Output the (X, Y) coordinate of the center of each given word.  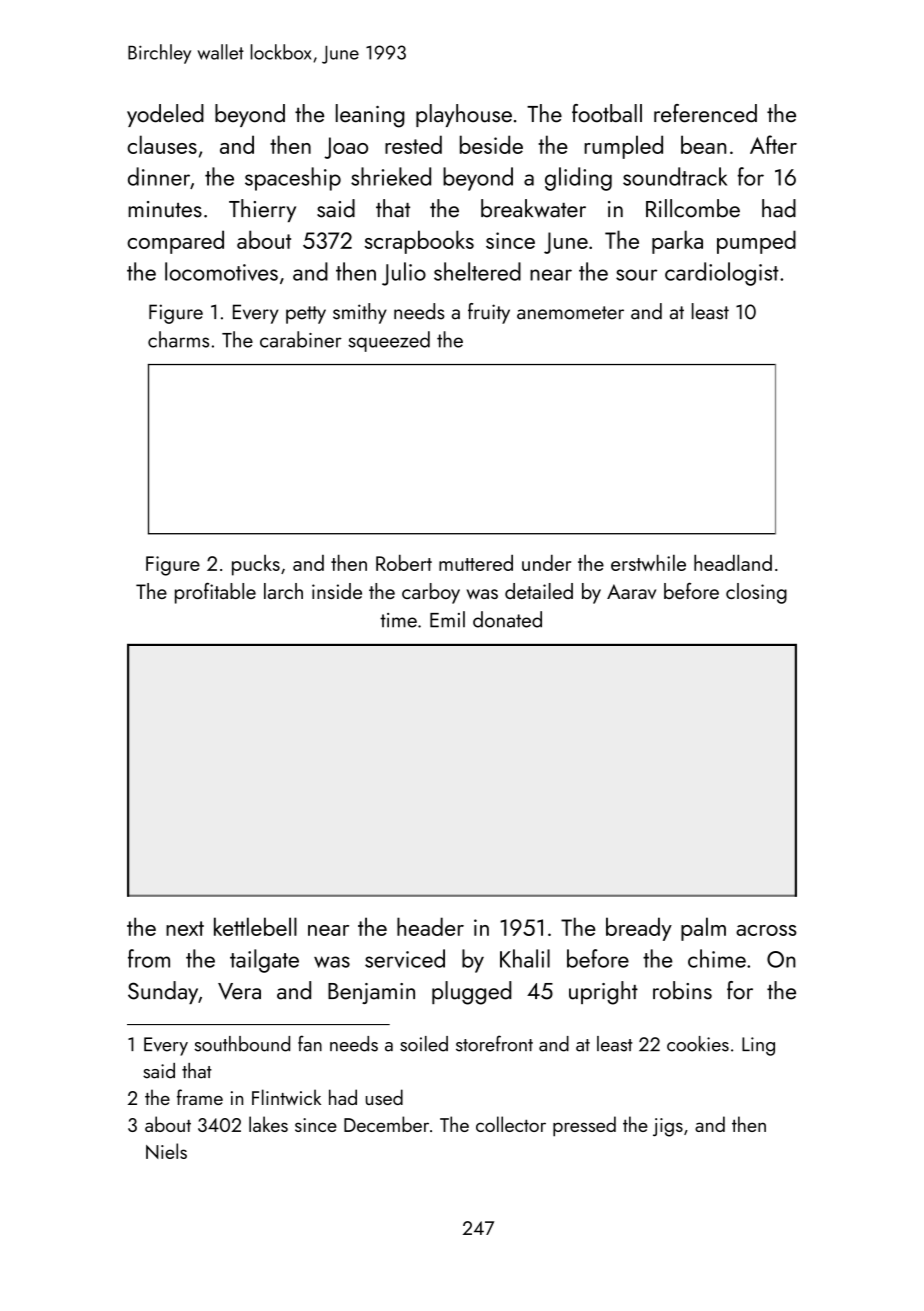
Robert (404, 562)
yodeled (165, 115)
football (607, 113)
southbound (242, 1044)
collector (511, 1124)
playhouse (464, 115)
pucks (256, 565)
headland (733, 562)
